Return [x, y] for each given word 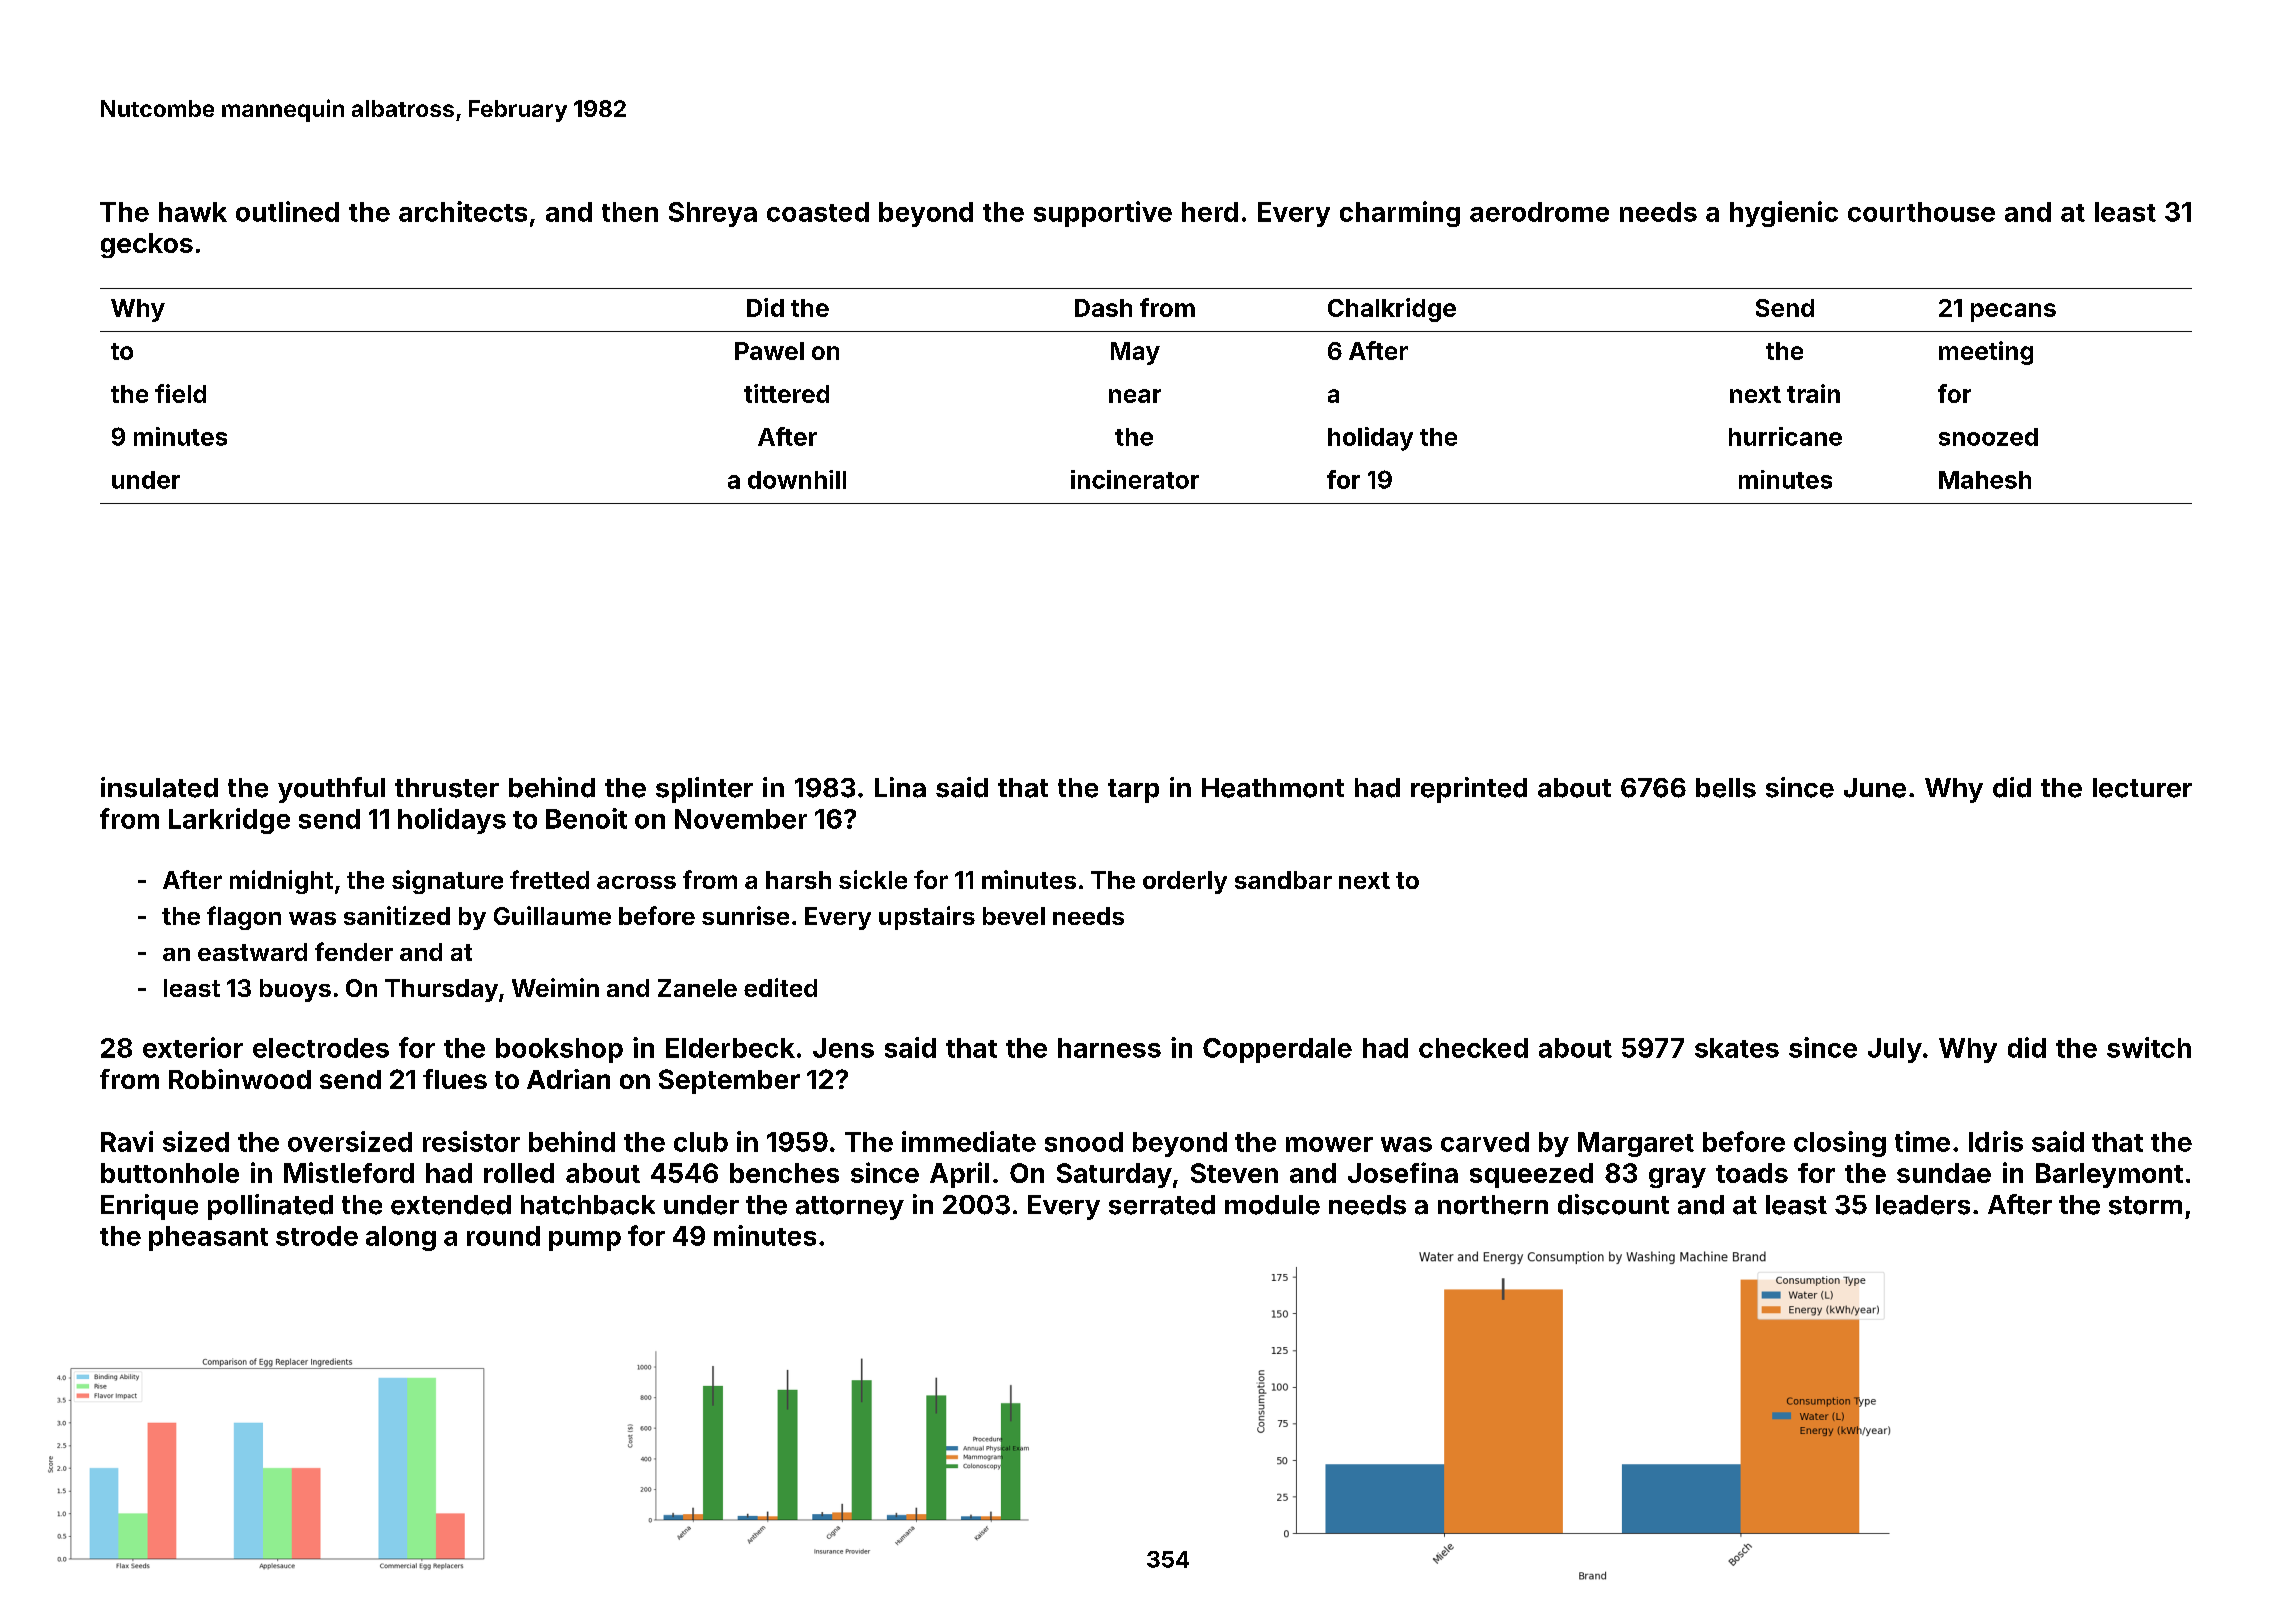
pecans [2013, 312]
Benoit [586, 818]
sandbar [1283, 880]
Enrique [149, 1207]
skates [1737, 1048]
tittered [786, 393]
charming [1400, 214]
